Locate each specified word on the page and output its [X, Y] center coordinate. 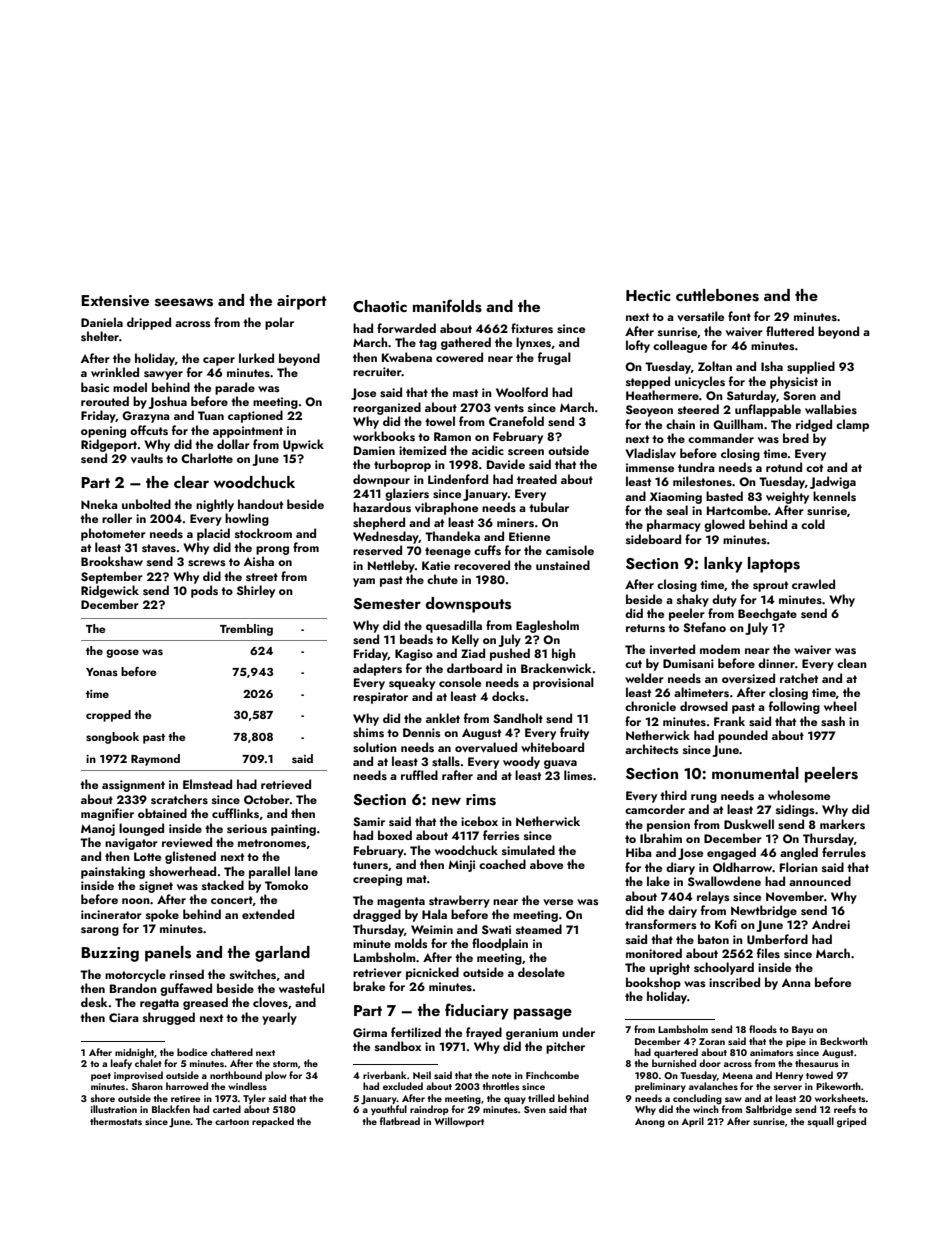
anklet [443, 718]
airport [302, 302]
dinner [776, 663]
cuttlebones [717, 295]
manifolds [447, 306]
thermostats [116, 1121]
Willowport [459, 1122]
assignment [133, 786]
